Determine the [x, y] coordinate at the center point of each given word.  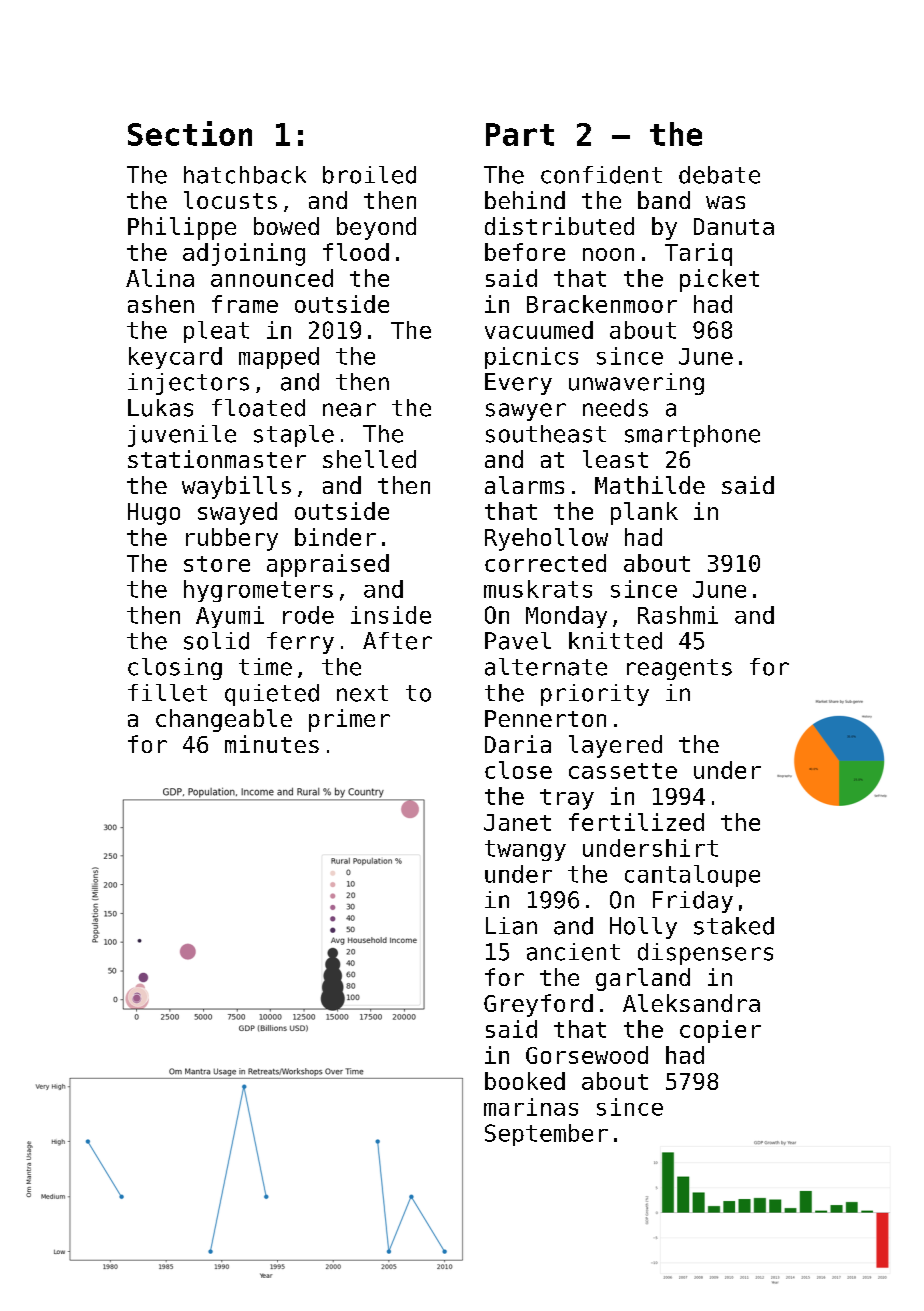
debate [719, 175]
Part [520, 134]
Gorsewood [587, 1055]
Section [190, 133]
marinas [531, 1107]
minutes [272, 744]
